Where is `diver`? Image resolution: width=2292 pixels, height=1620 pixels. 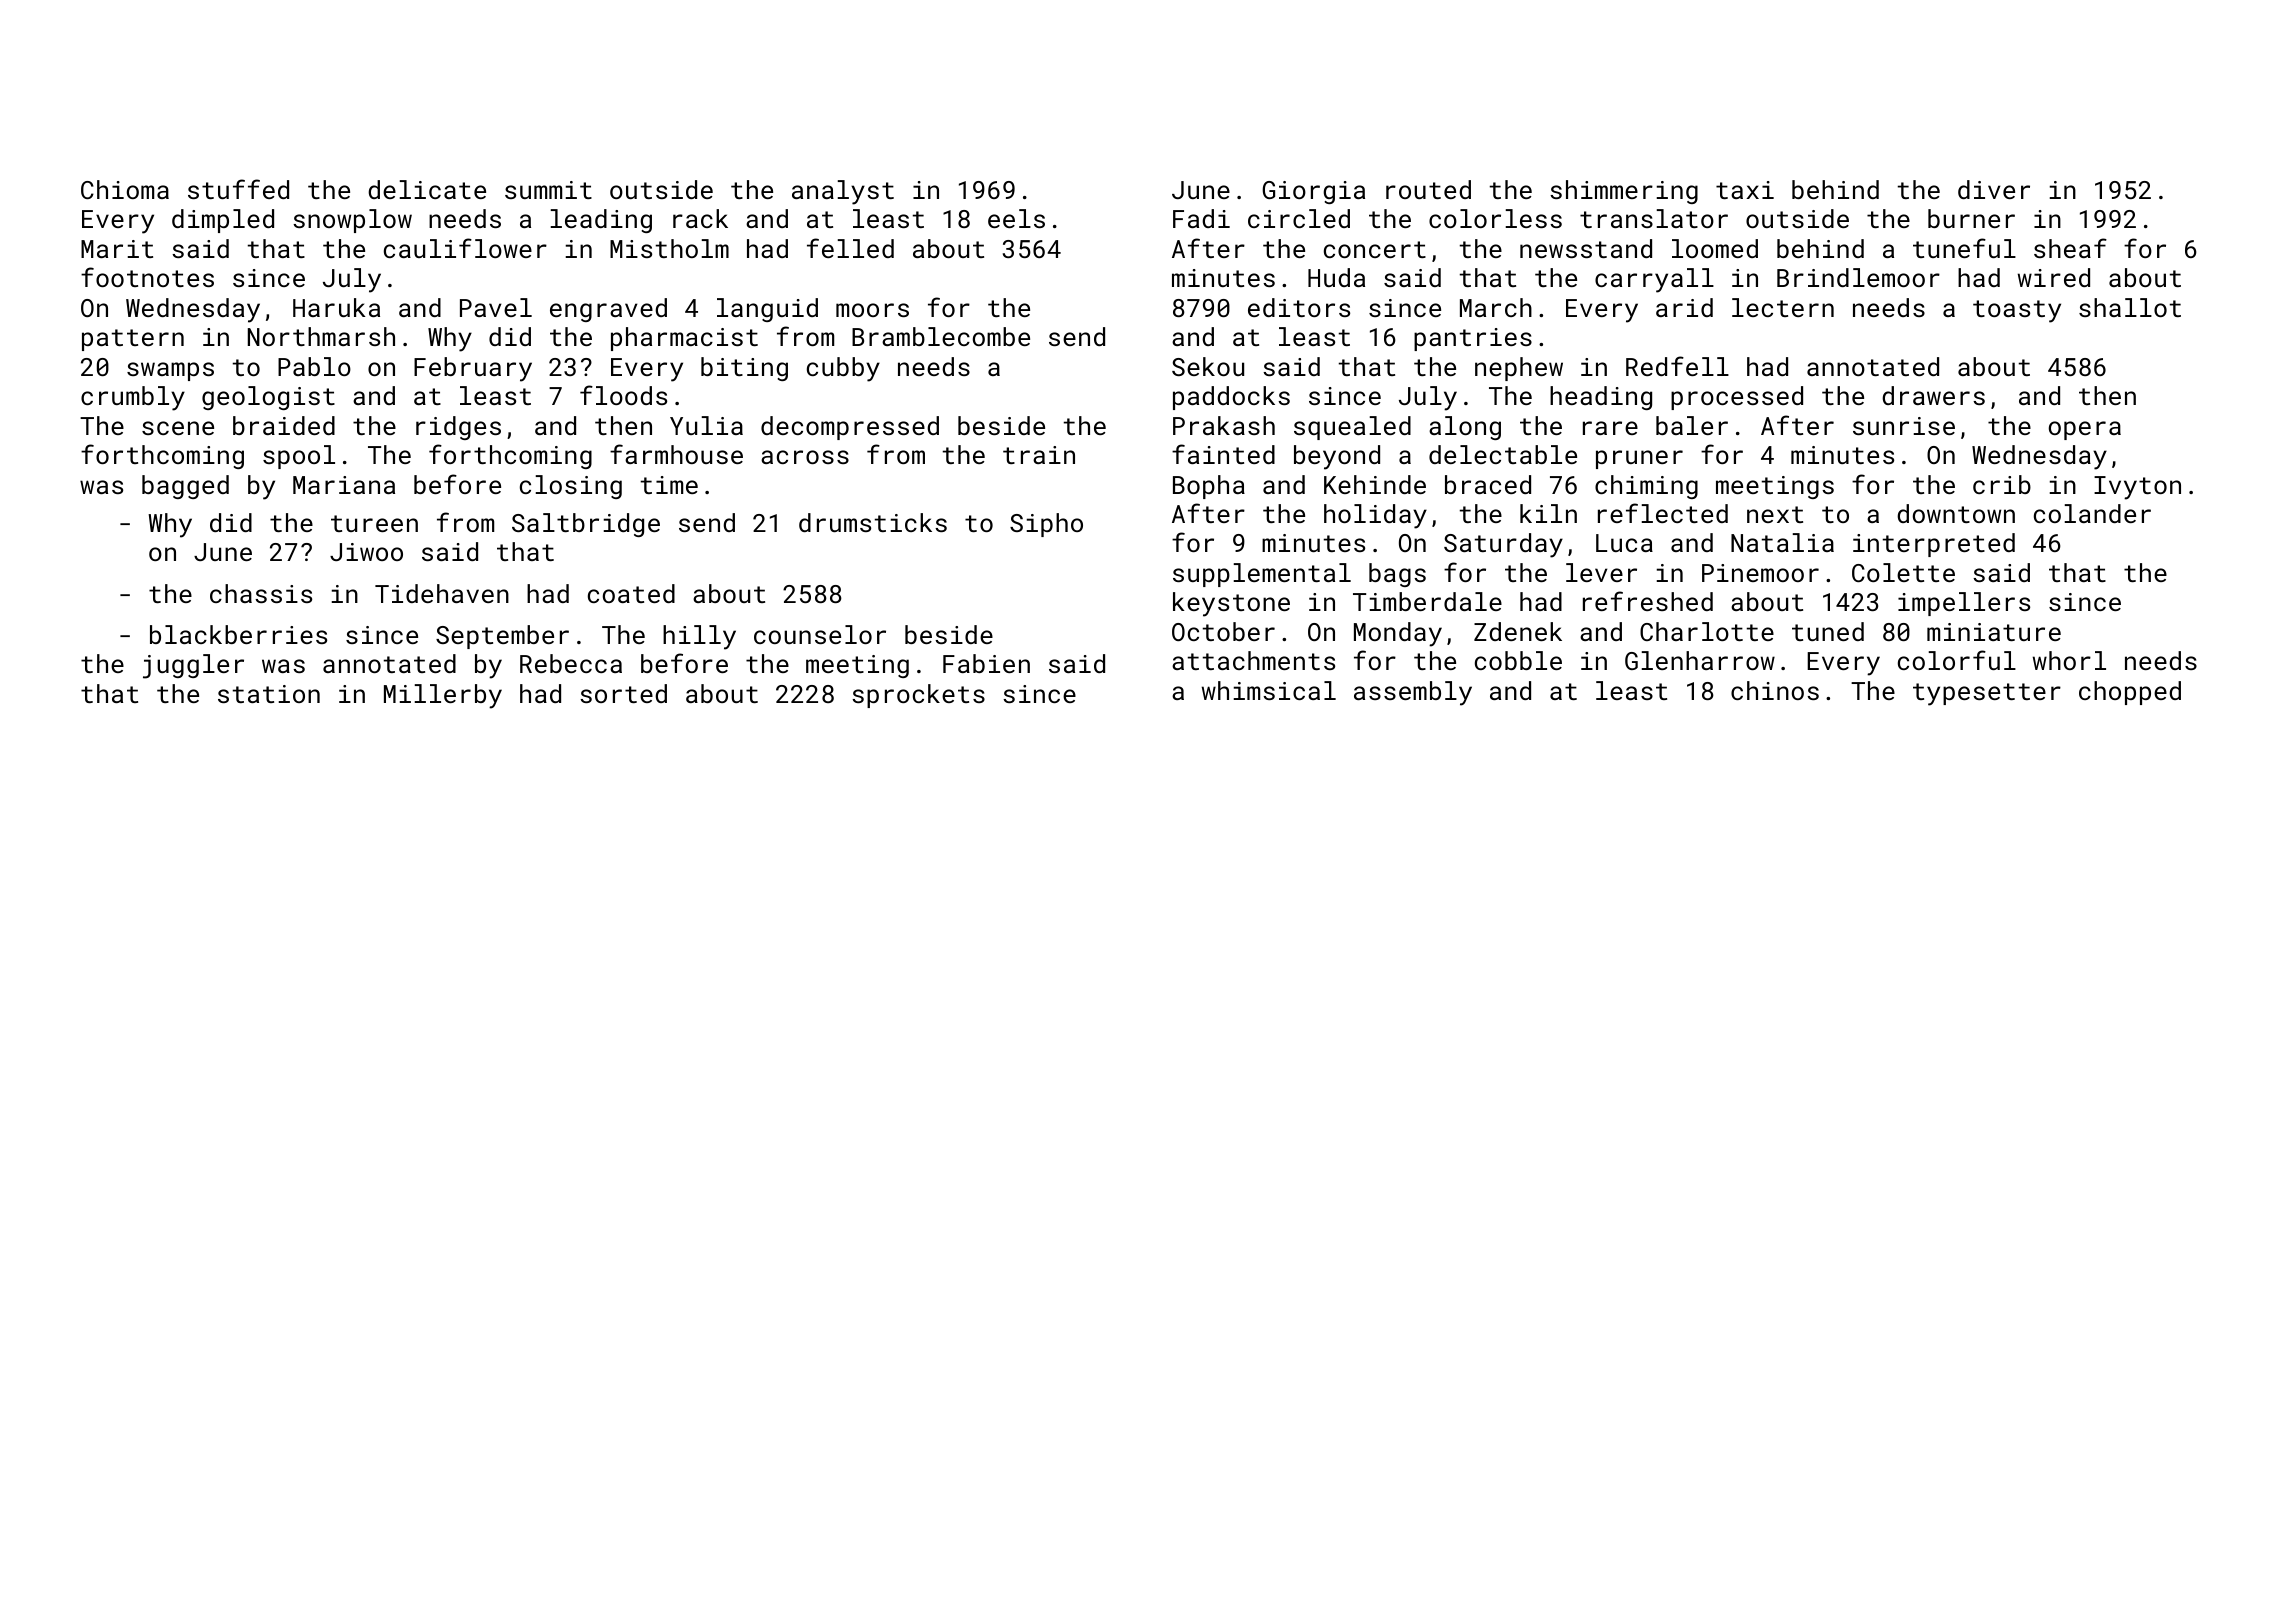 diver is located at coordinates (1994, 189).
